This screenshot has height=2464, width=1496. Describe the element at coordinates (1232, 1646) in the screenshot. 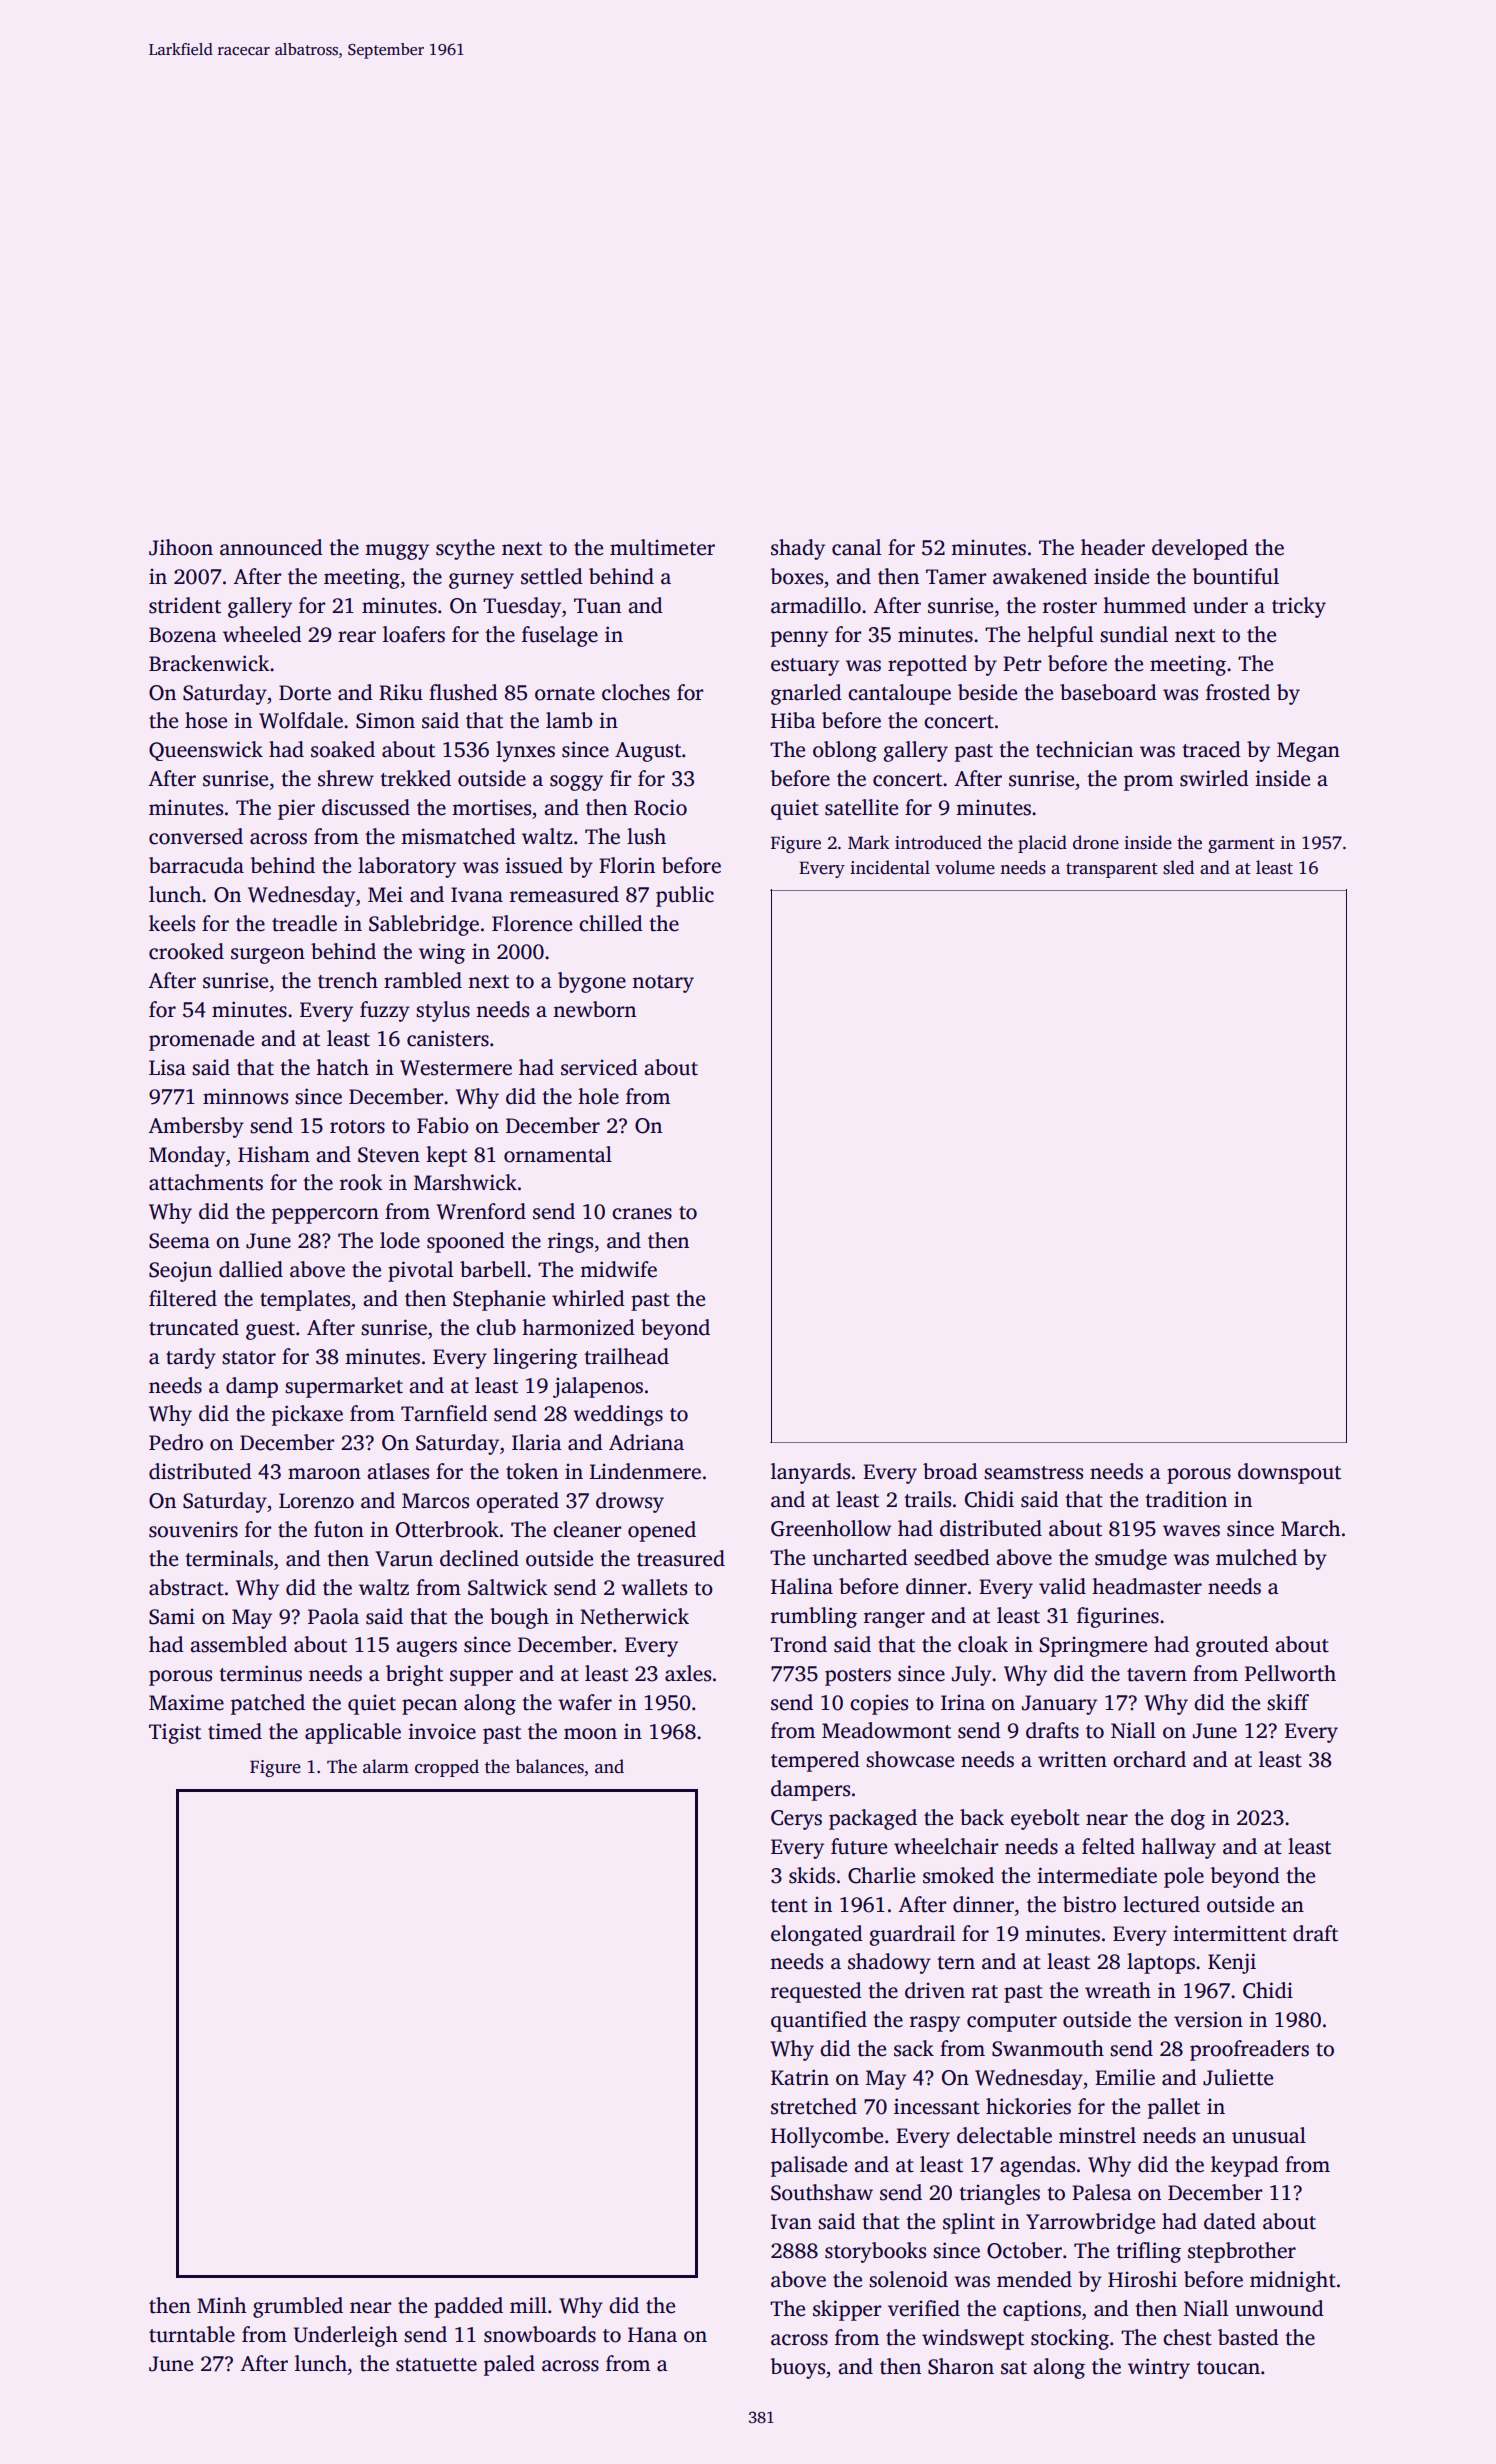

I see `grouted` at that location.
